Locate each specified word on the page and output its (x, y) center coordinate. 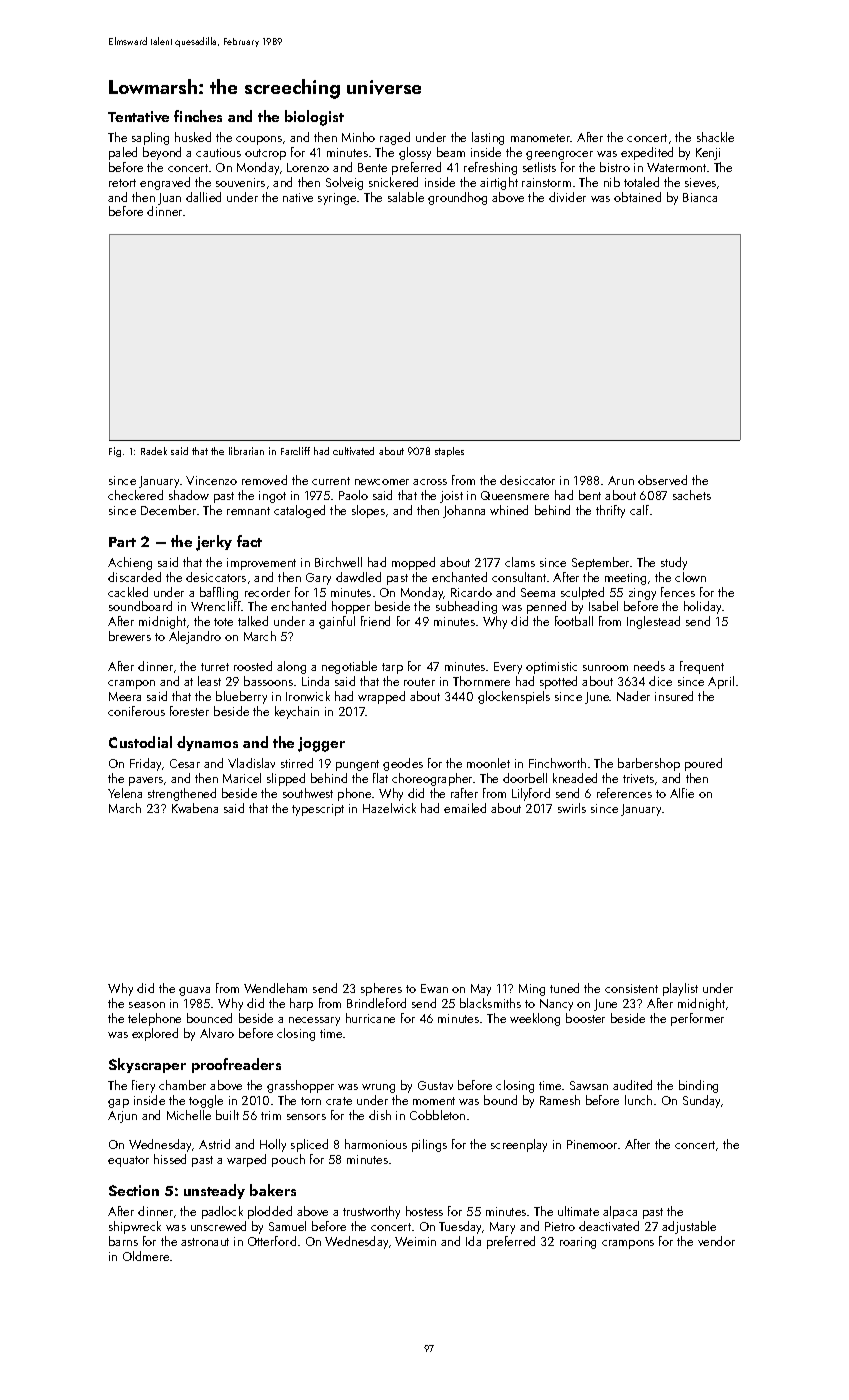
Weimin (415, 1241)
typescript (318, 810)
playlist (680, 989)
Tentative (138, 116)
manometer (541, 138)
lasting (488, 138)
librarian (246, 451)
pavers (146, 781)
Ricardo (471, 592)
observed (662, 480)
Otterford (272, 1241)
